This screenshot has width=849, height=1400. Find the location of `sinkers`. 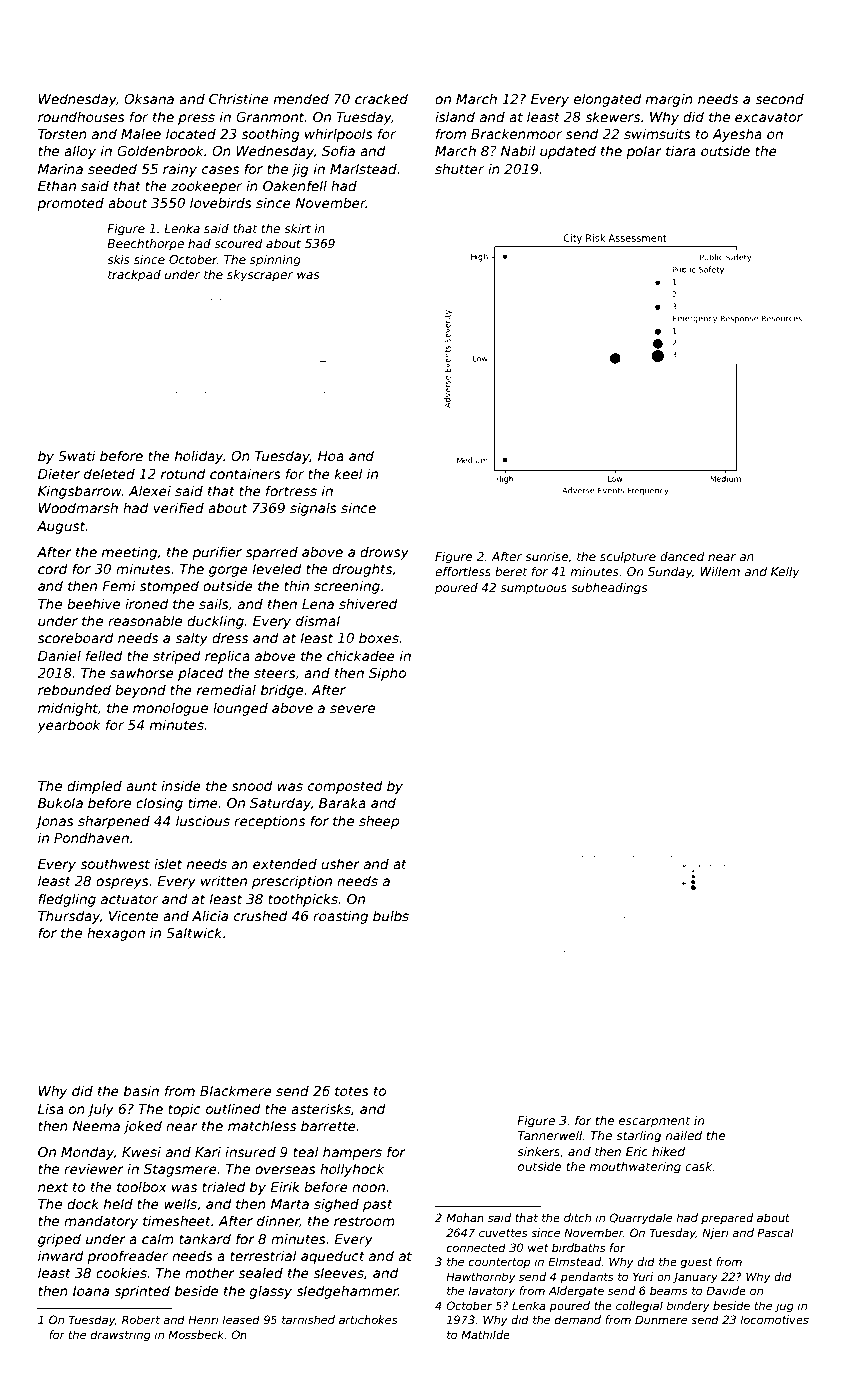

sinkers is located at coordinates (538, 1151).
